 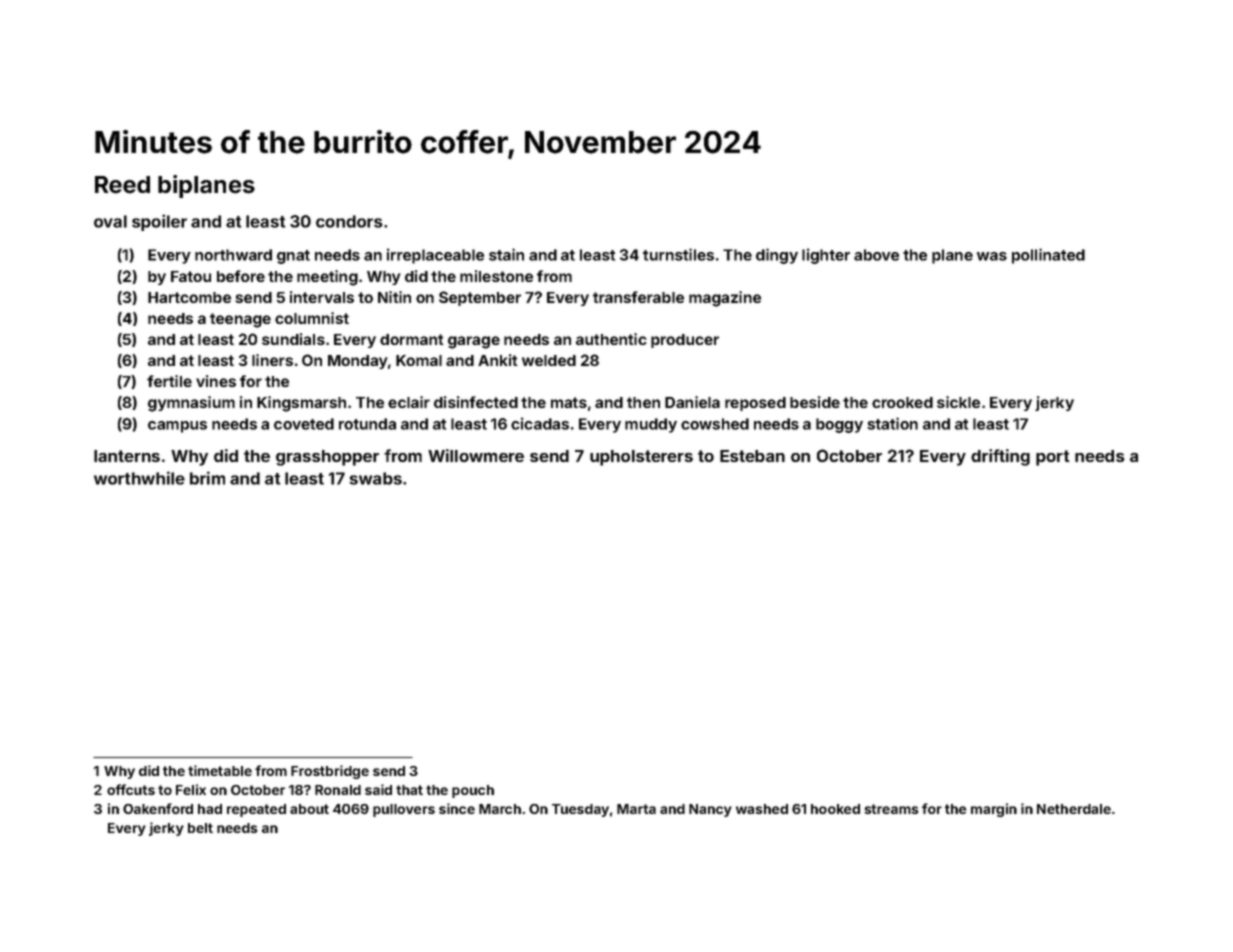 What do you see at coordinates (220, 770) in the screenshot?
I see `timetable` at bounding box center [220, 770].
